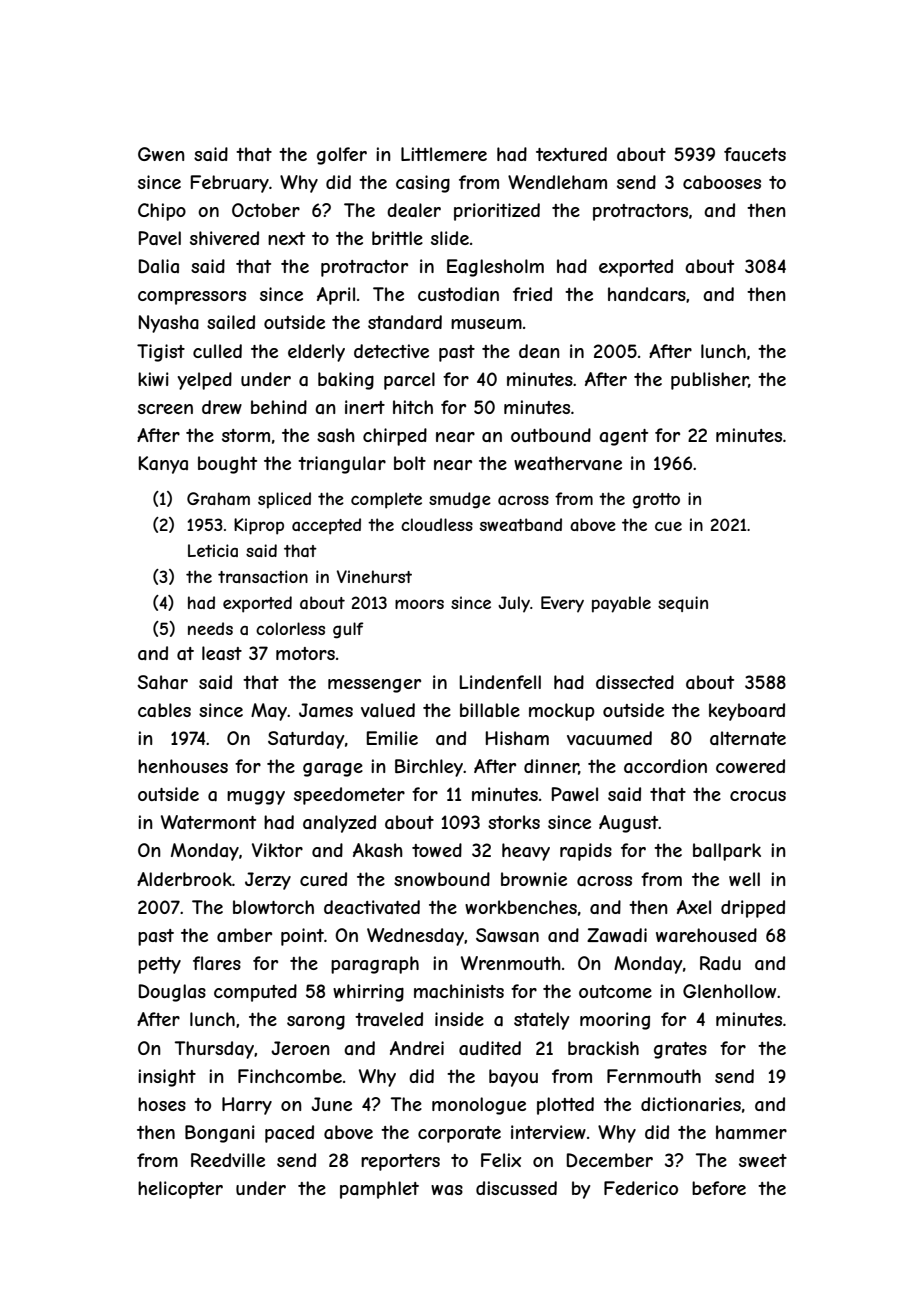 This screenshot has width=924, height=1314. I want to click on publisher, so click(710, 381).
